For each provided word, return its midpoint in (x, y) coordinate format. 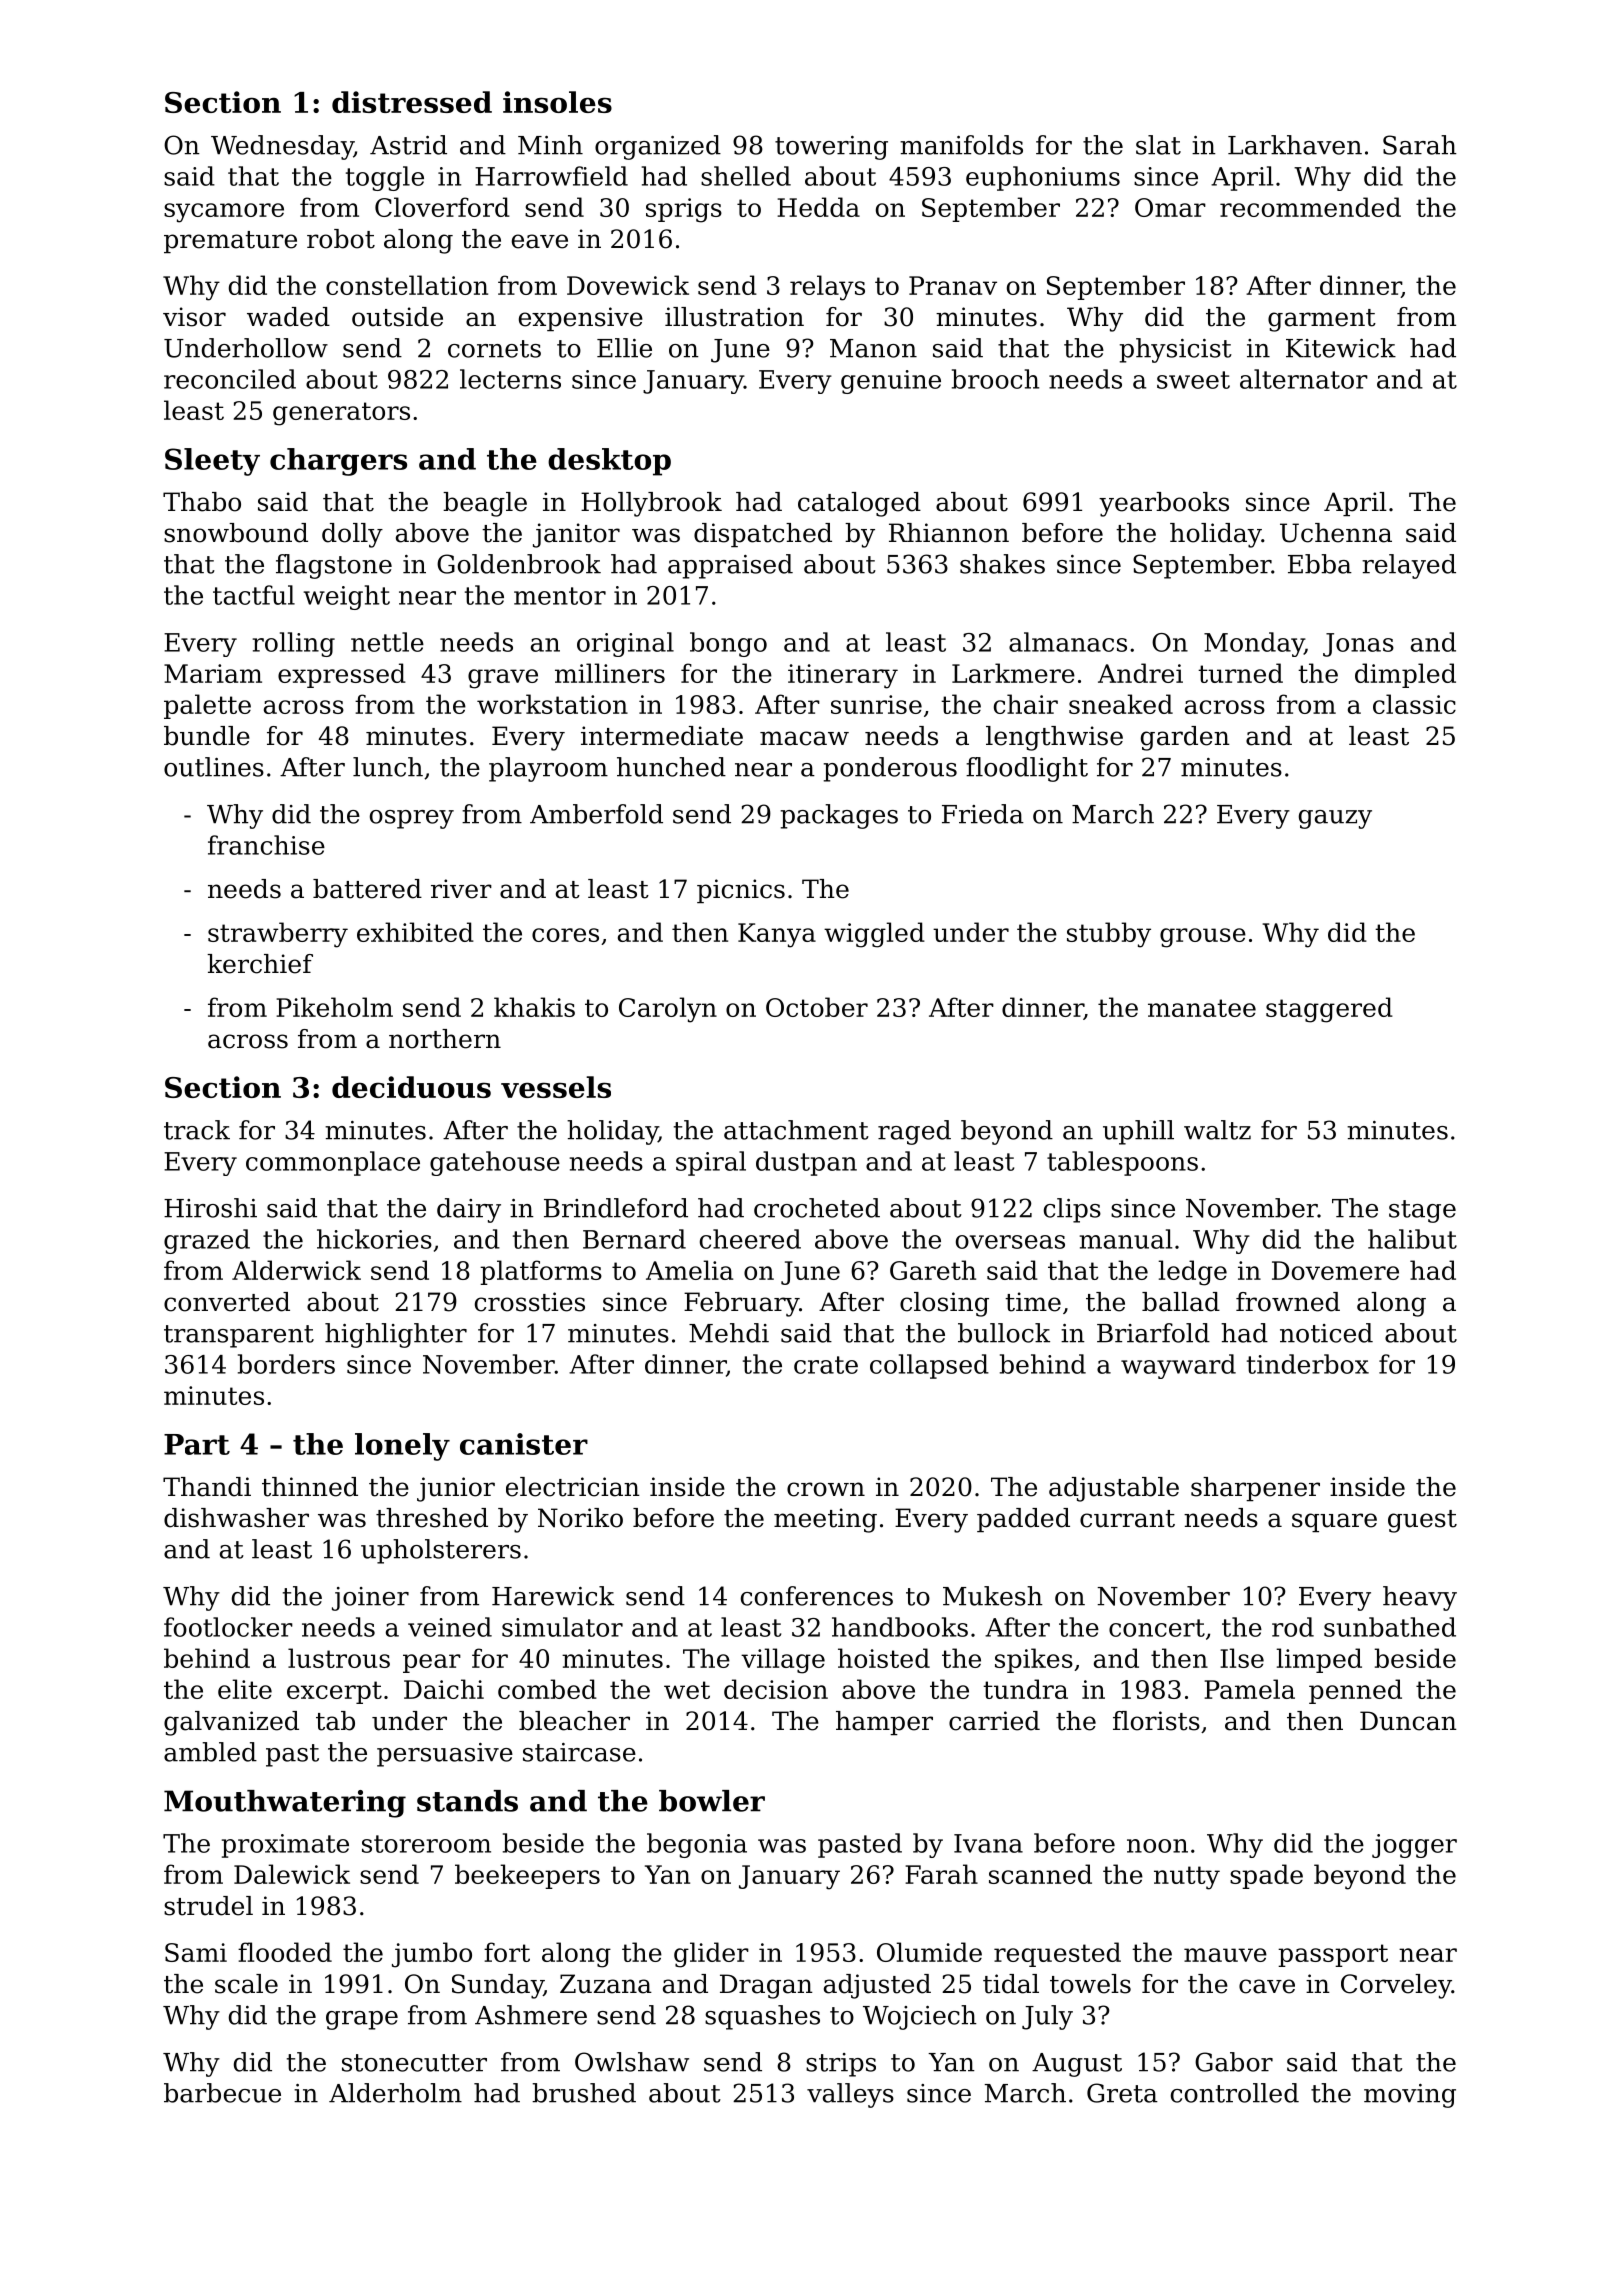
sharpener (1255, 1489)
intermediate (662, 736)
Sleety (212, 462)
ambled (210, 1752)
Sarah (1420, 145)
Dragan (766, 1986)
